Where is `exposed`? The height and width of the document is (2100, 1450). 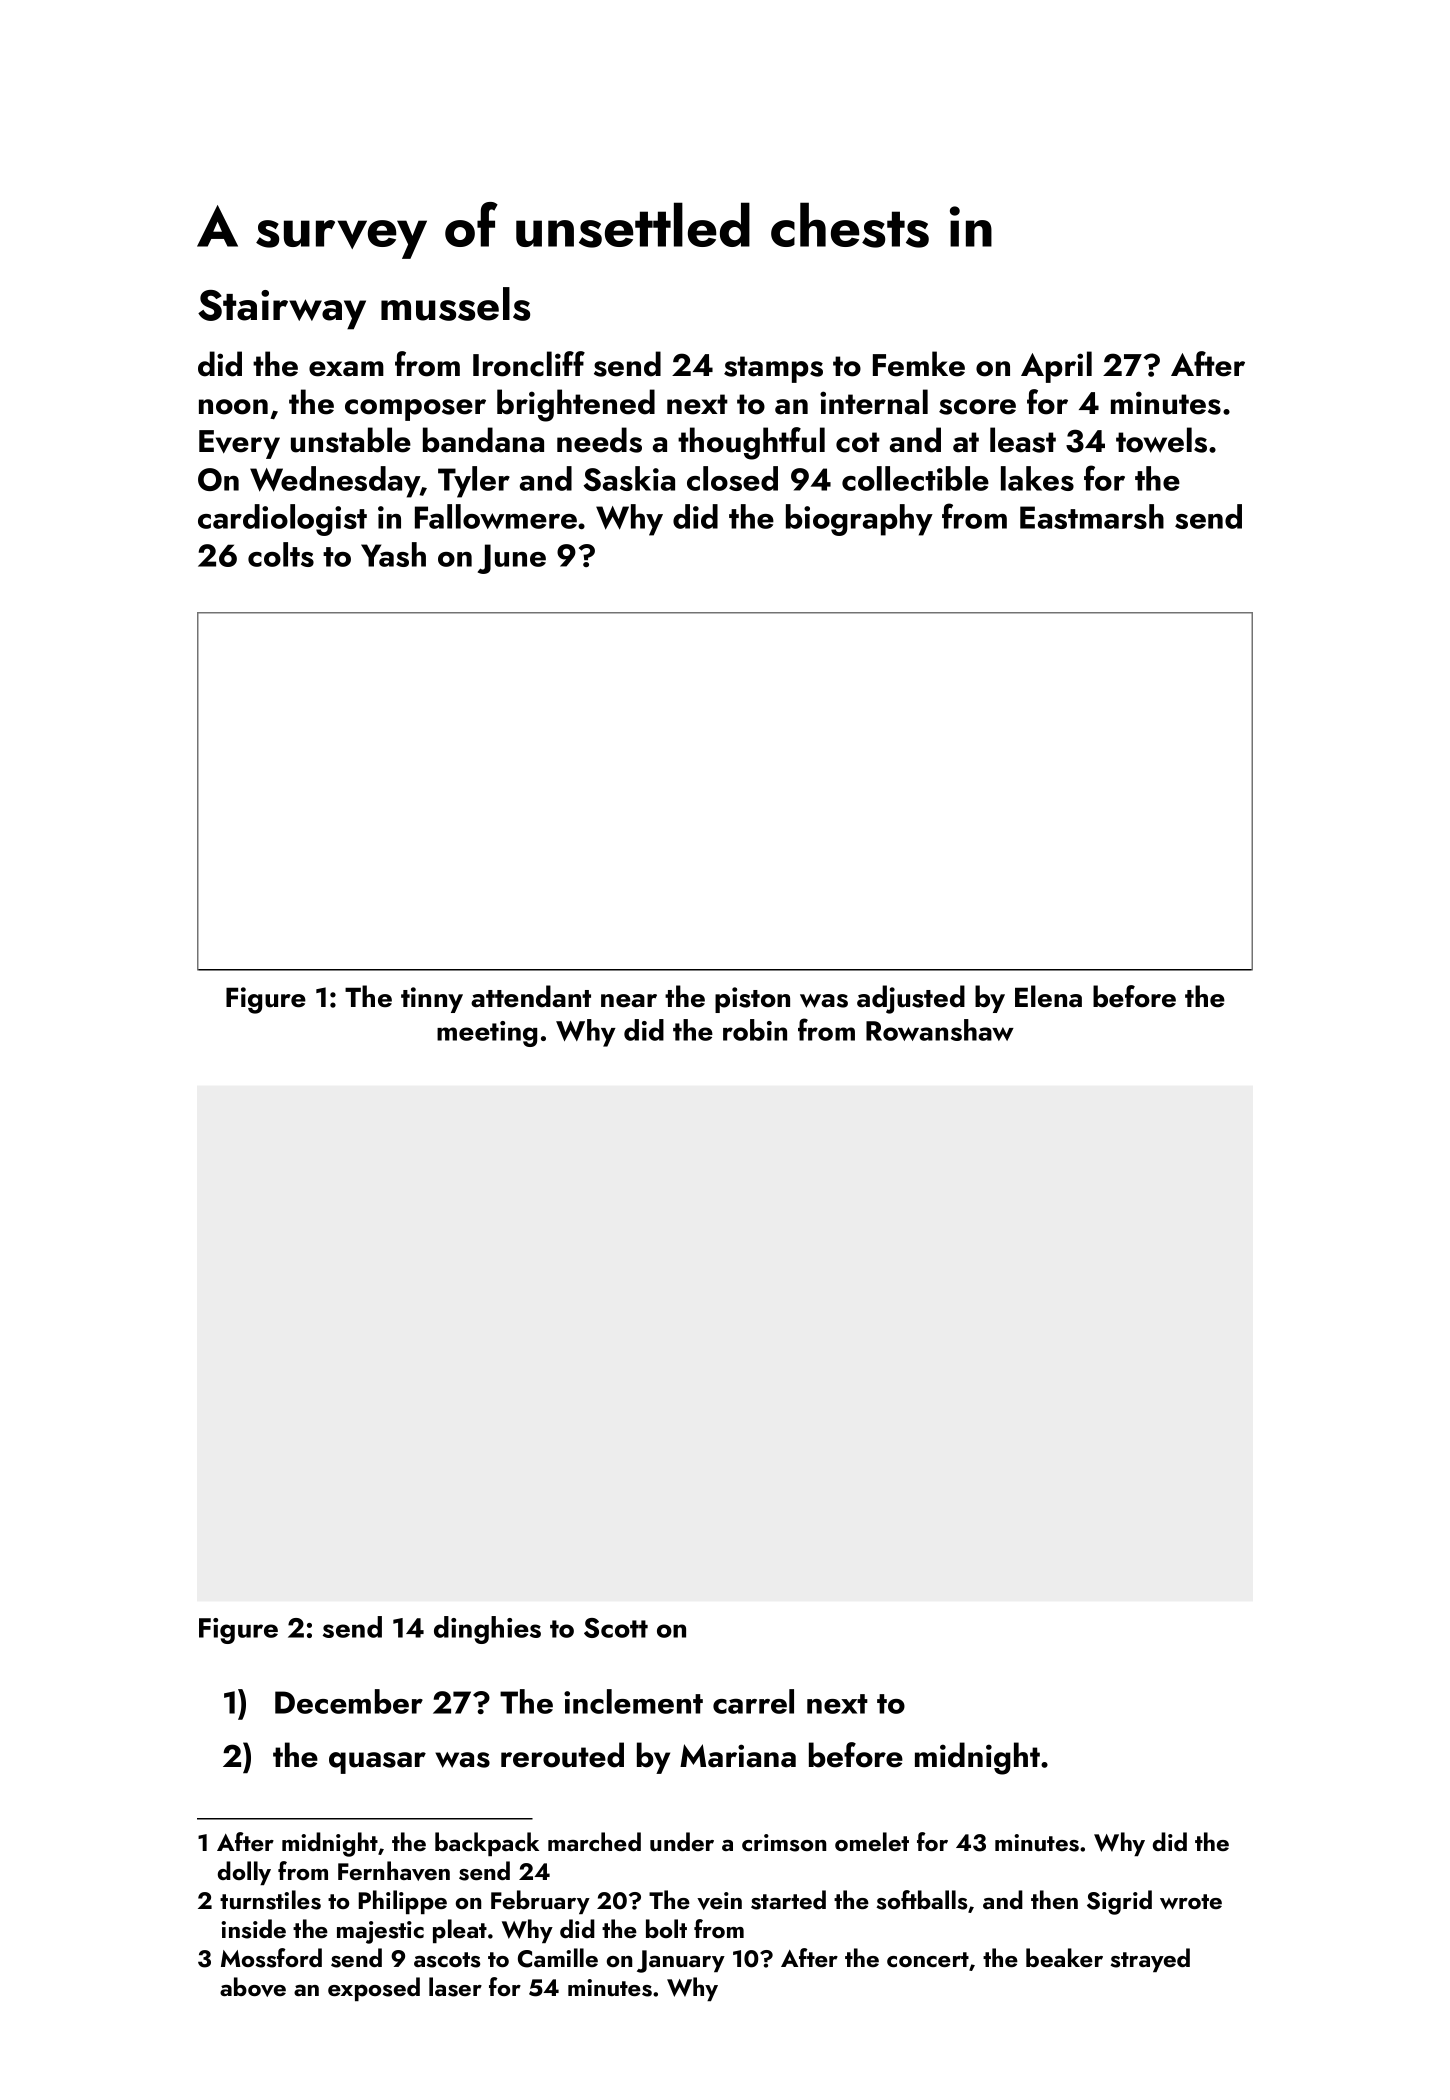 exposed is located at coordinates (374, 1989).
